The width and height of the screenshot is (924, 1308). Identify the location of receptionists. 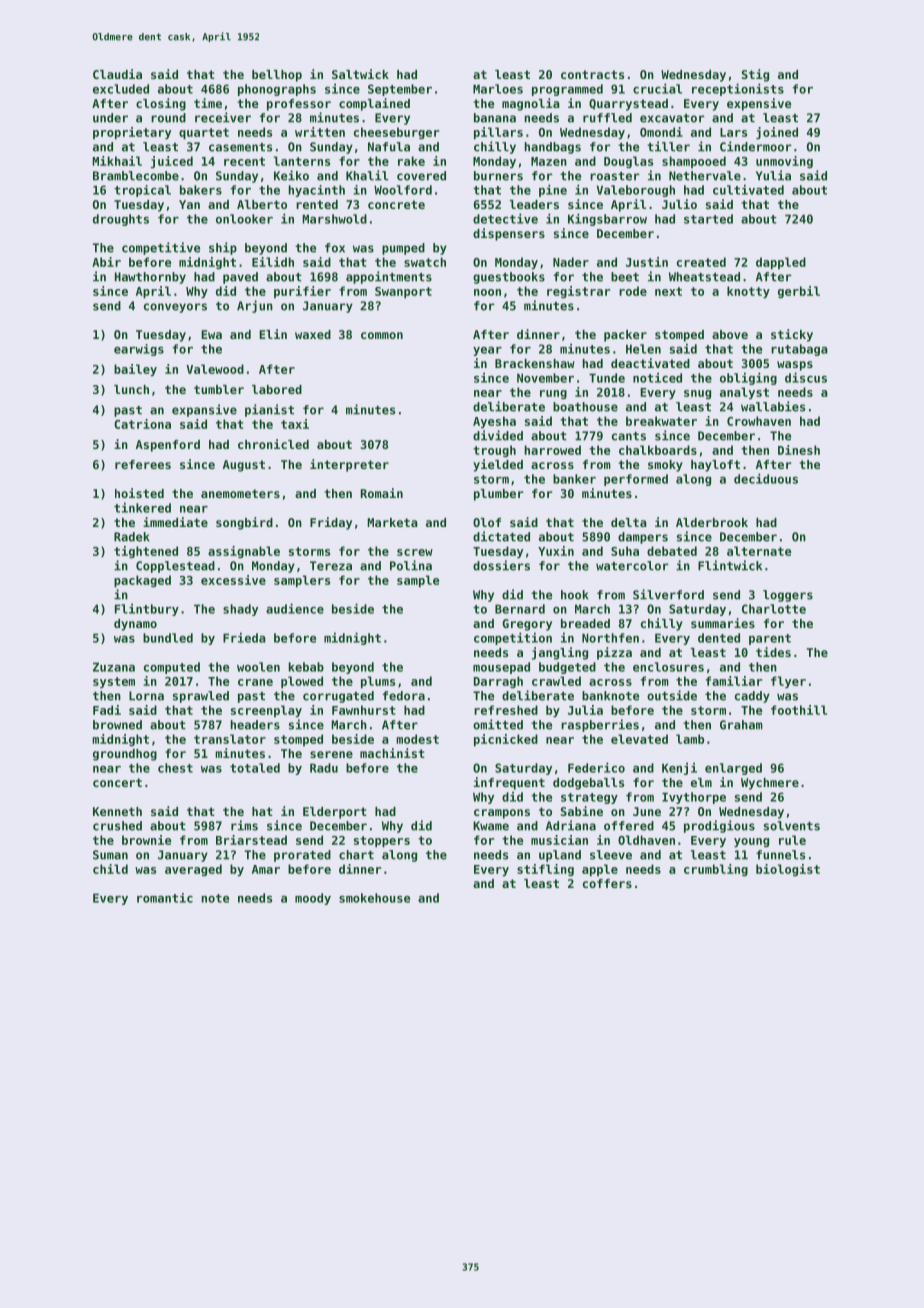
(738, 89).
